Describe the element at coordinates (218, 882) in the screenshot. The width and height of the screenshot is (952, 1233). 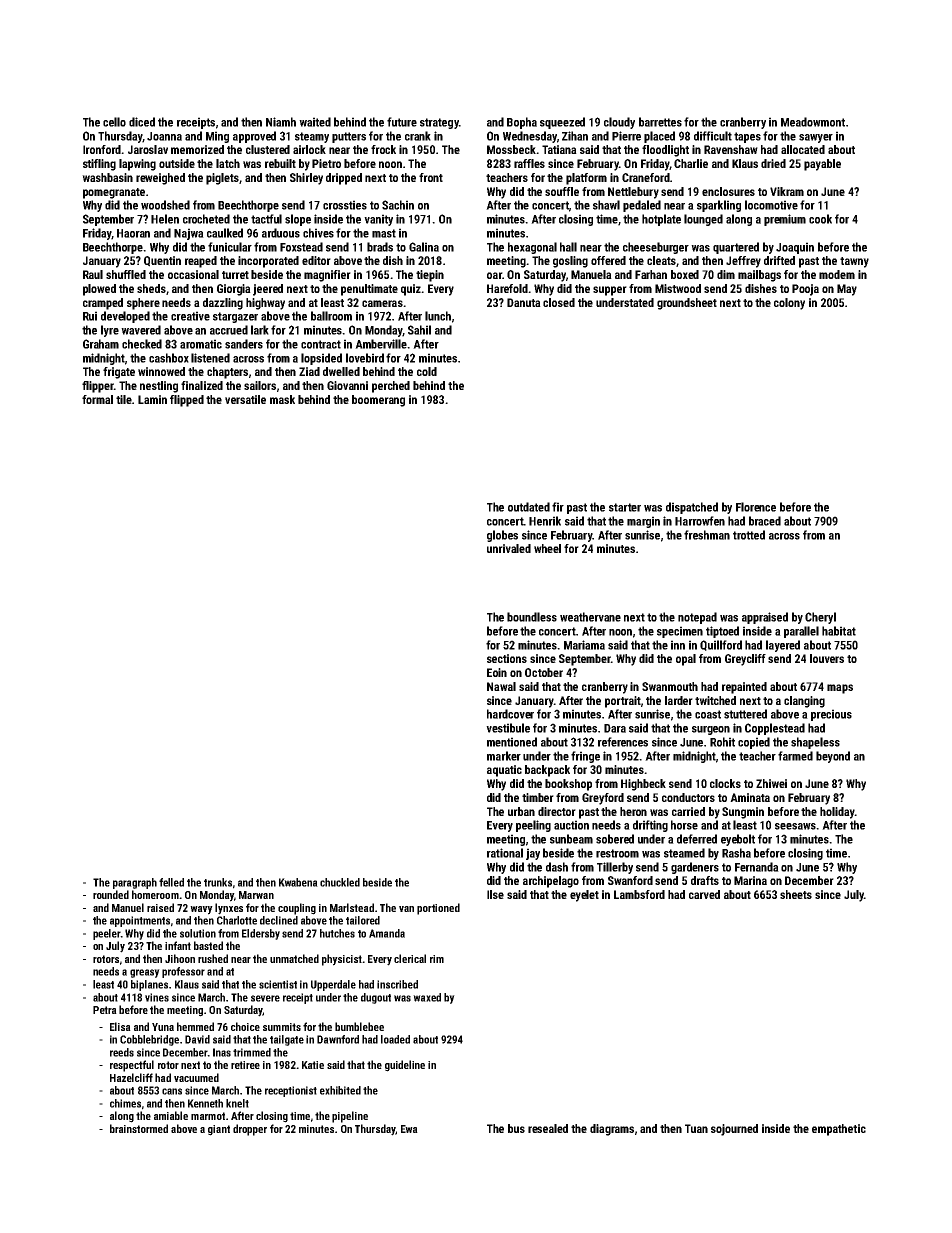
I see `trunks` at that location.
